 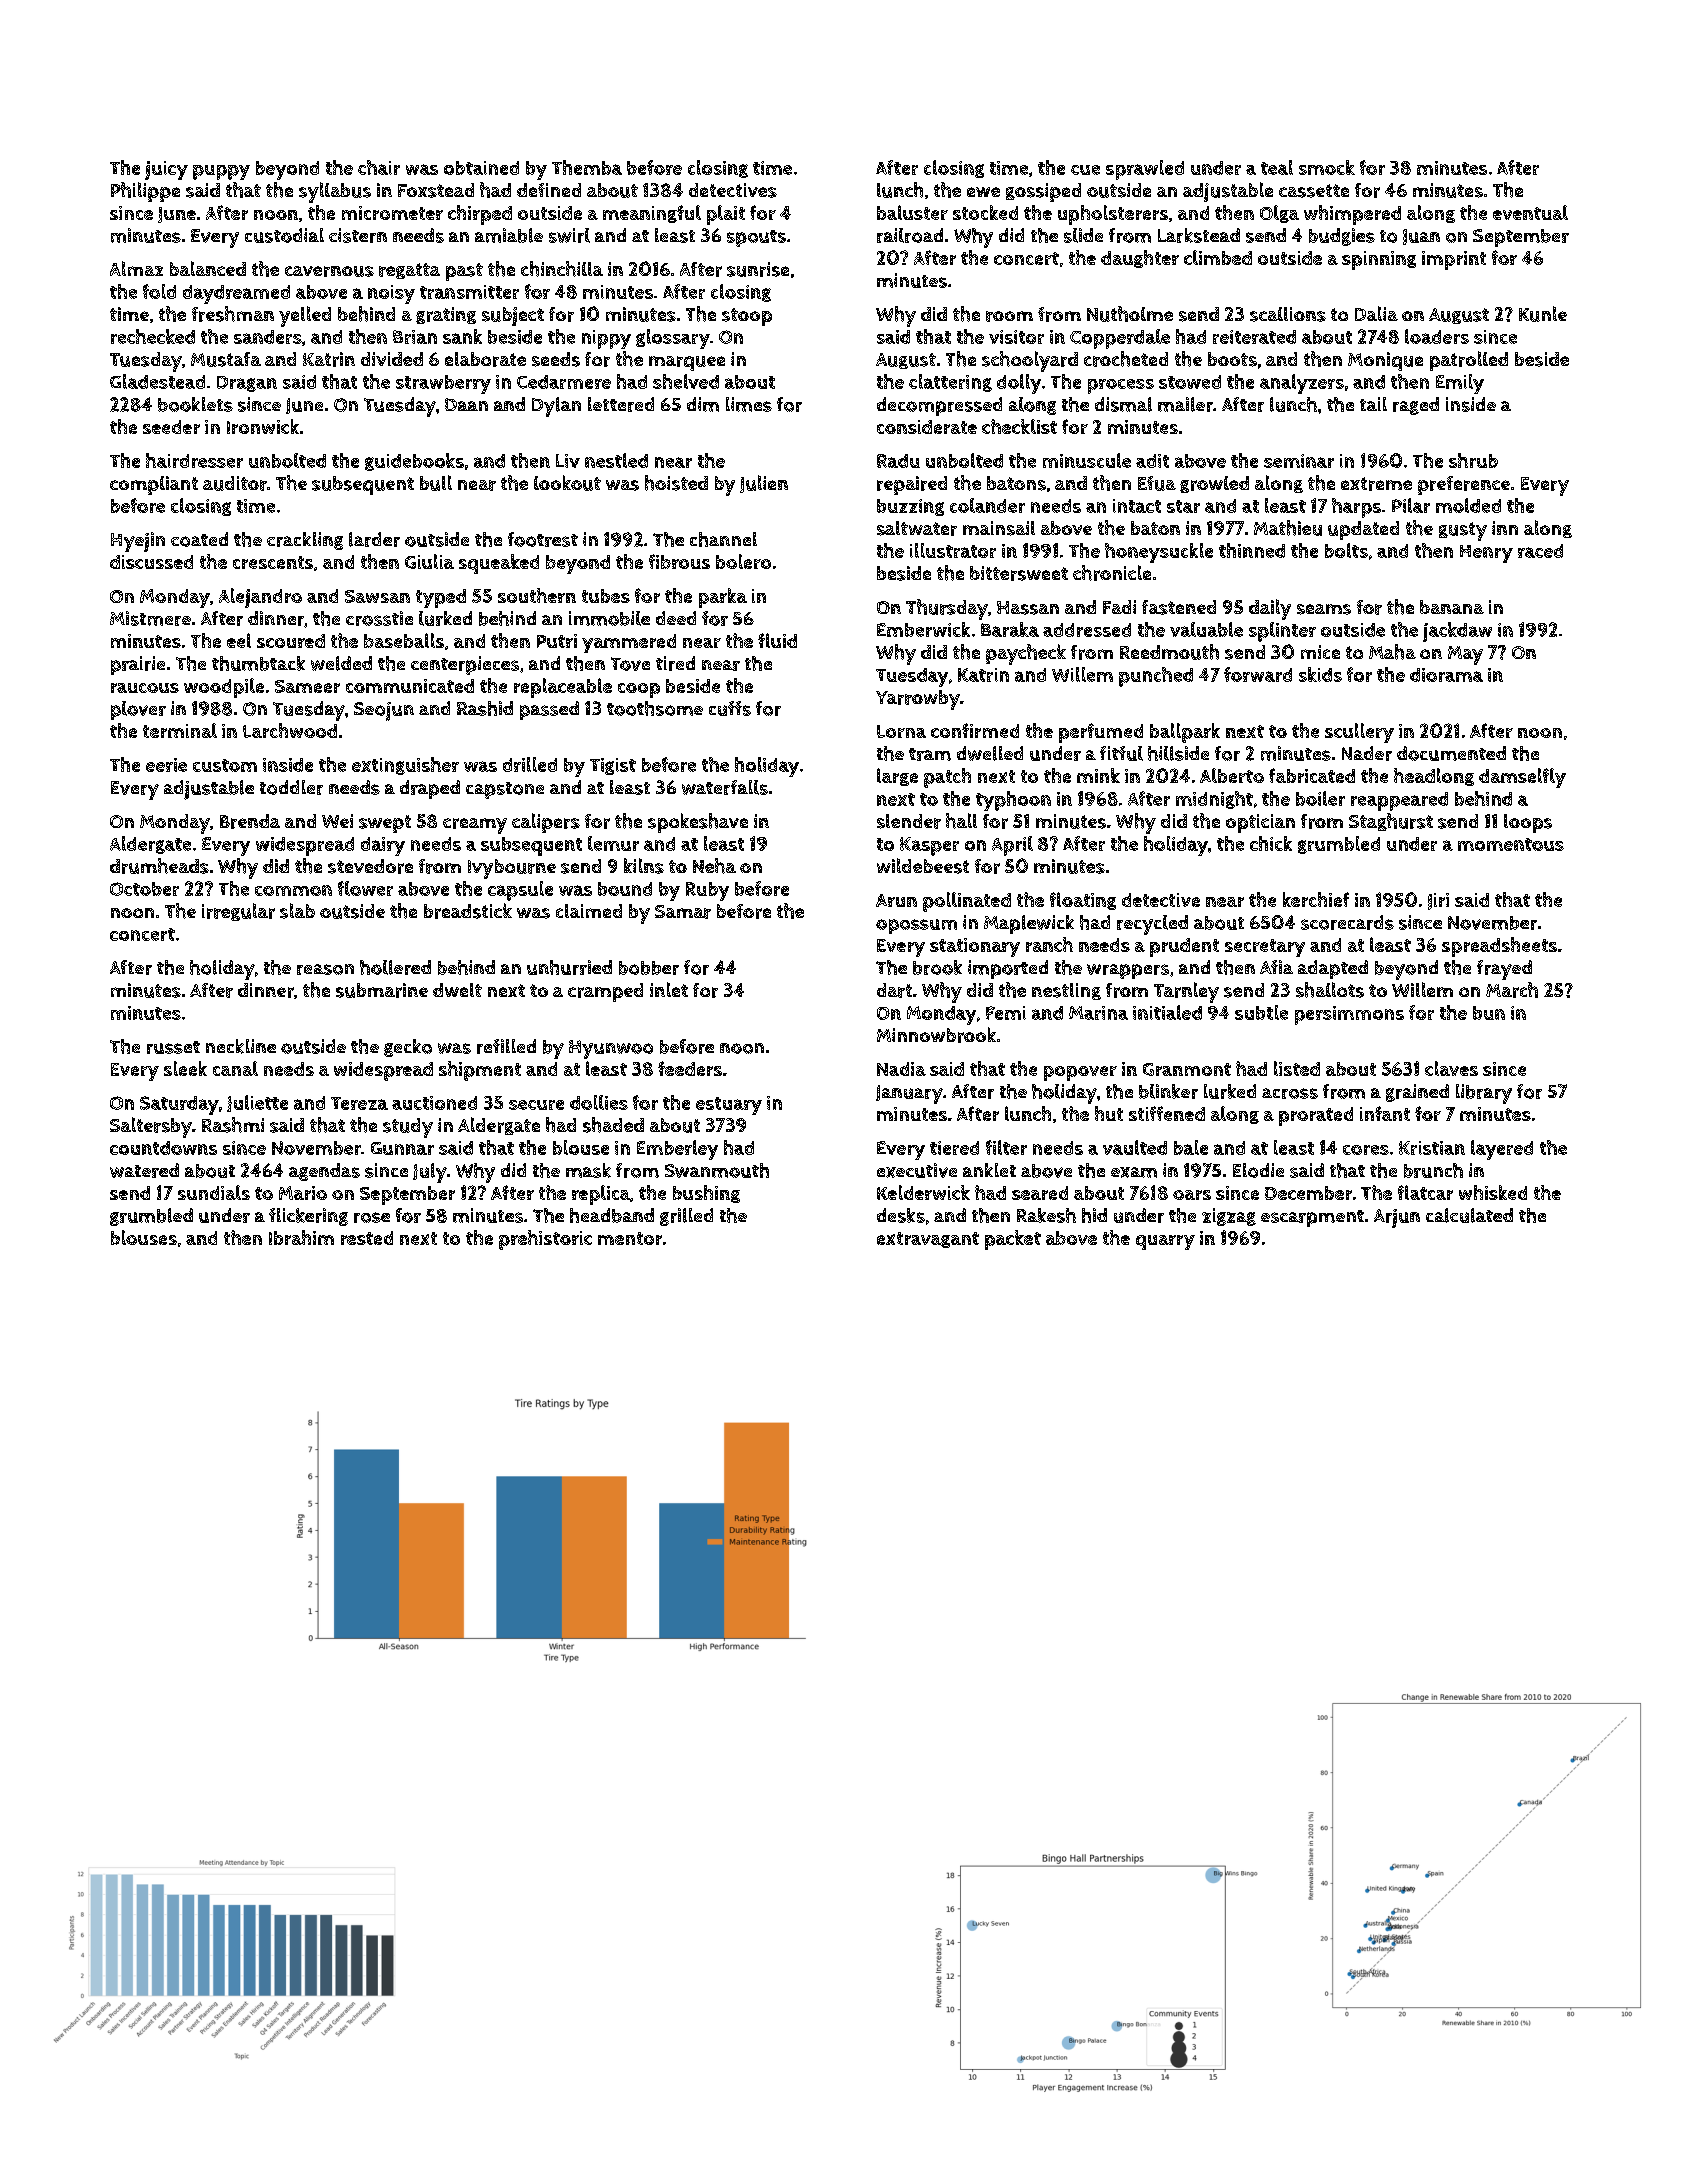 I want to click on watered, so click(x=144, y=1170).
